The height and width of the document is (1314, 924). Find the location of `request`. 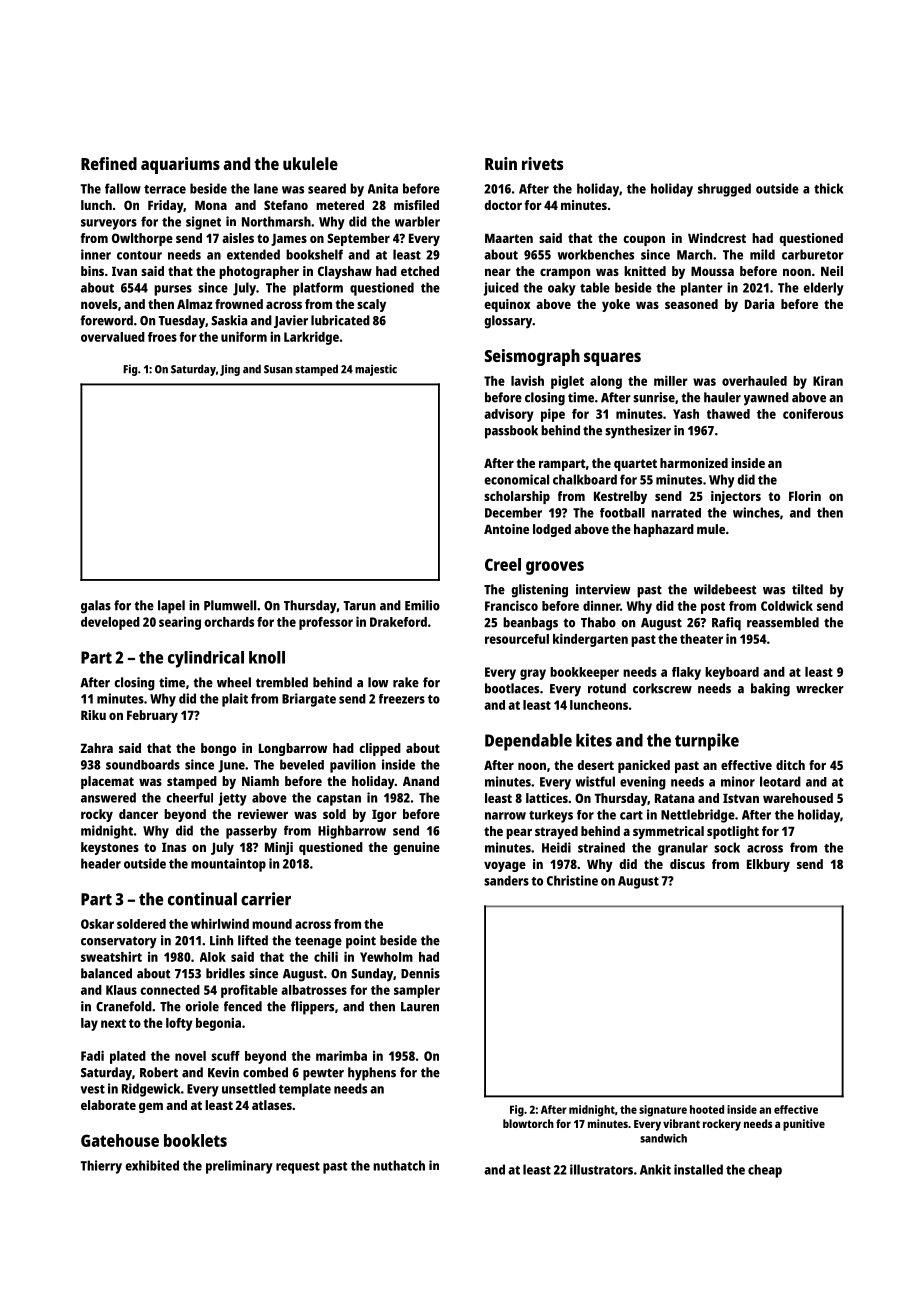

request is located at coordinates (298, 1168).
